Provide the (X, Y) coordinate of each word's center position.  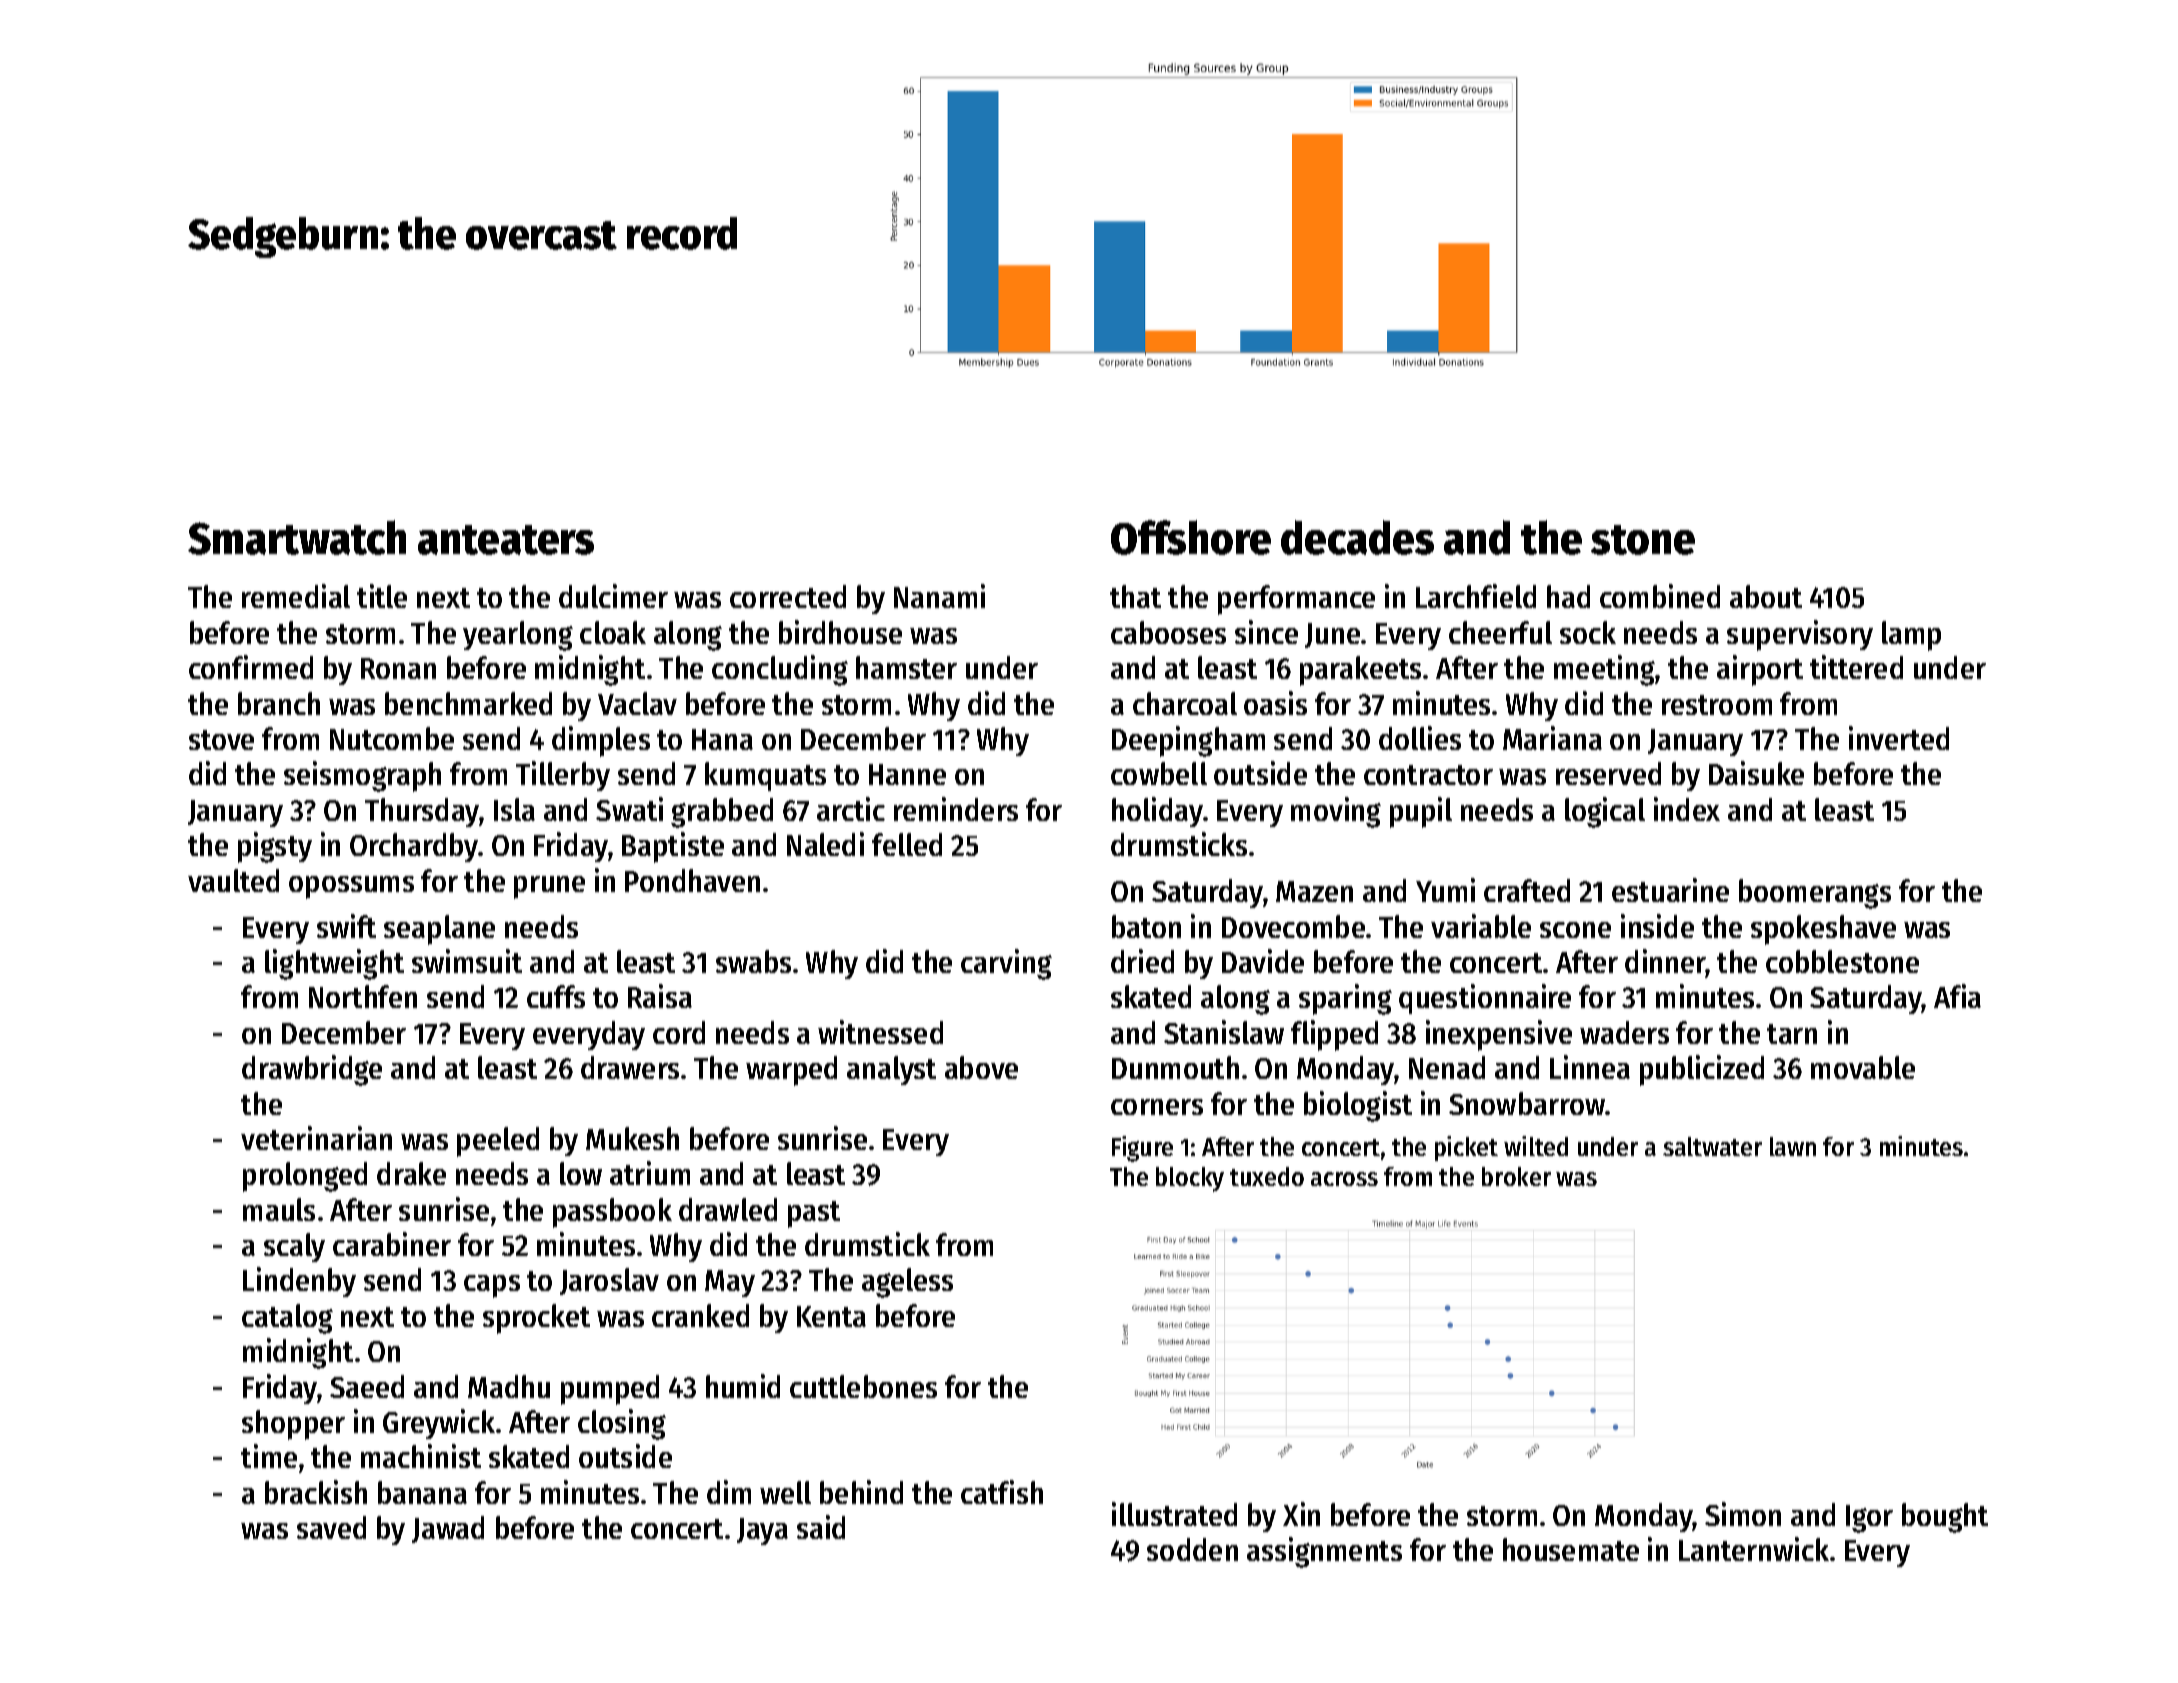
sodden (1192, 1549)
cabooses (1168, 632)
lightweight (334, 964)
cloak (613, 632)
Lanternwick (1754, 1549)
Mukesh (632, 1138)
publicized (1702, 1070)
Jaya (762, 1531)
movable (1863, 1067)
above (981, 1067)
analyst (891, 1070)
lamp (1911, 636)
